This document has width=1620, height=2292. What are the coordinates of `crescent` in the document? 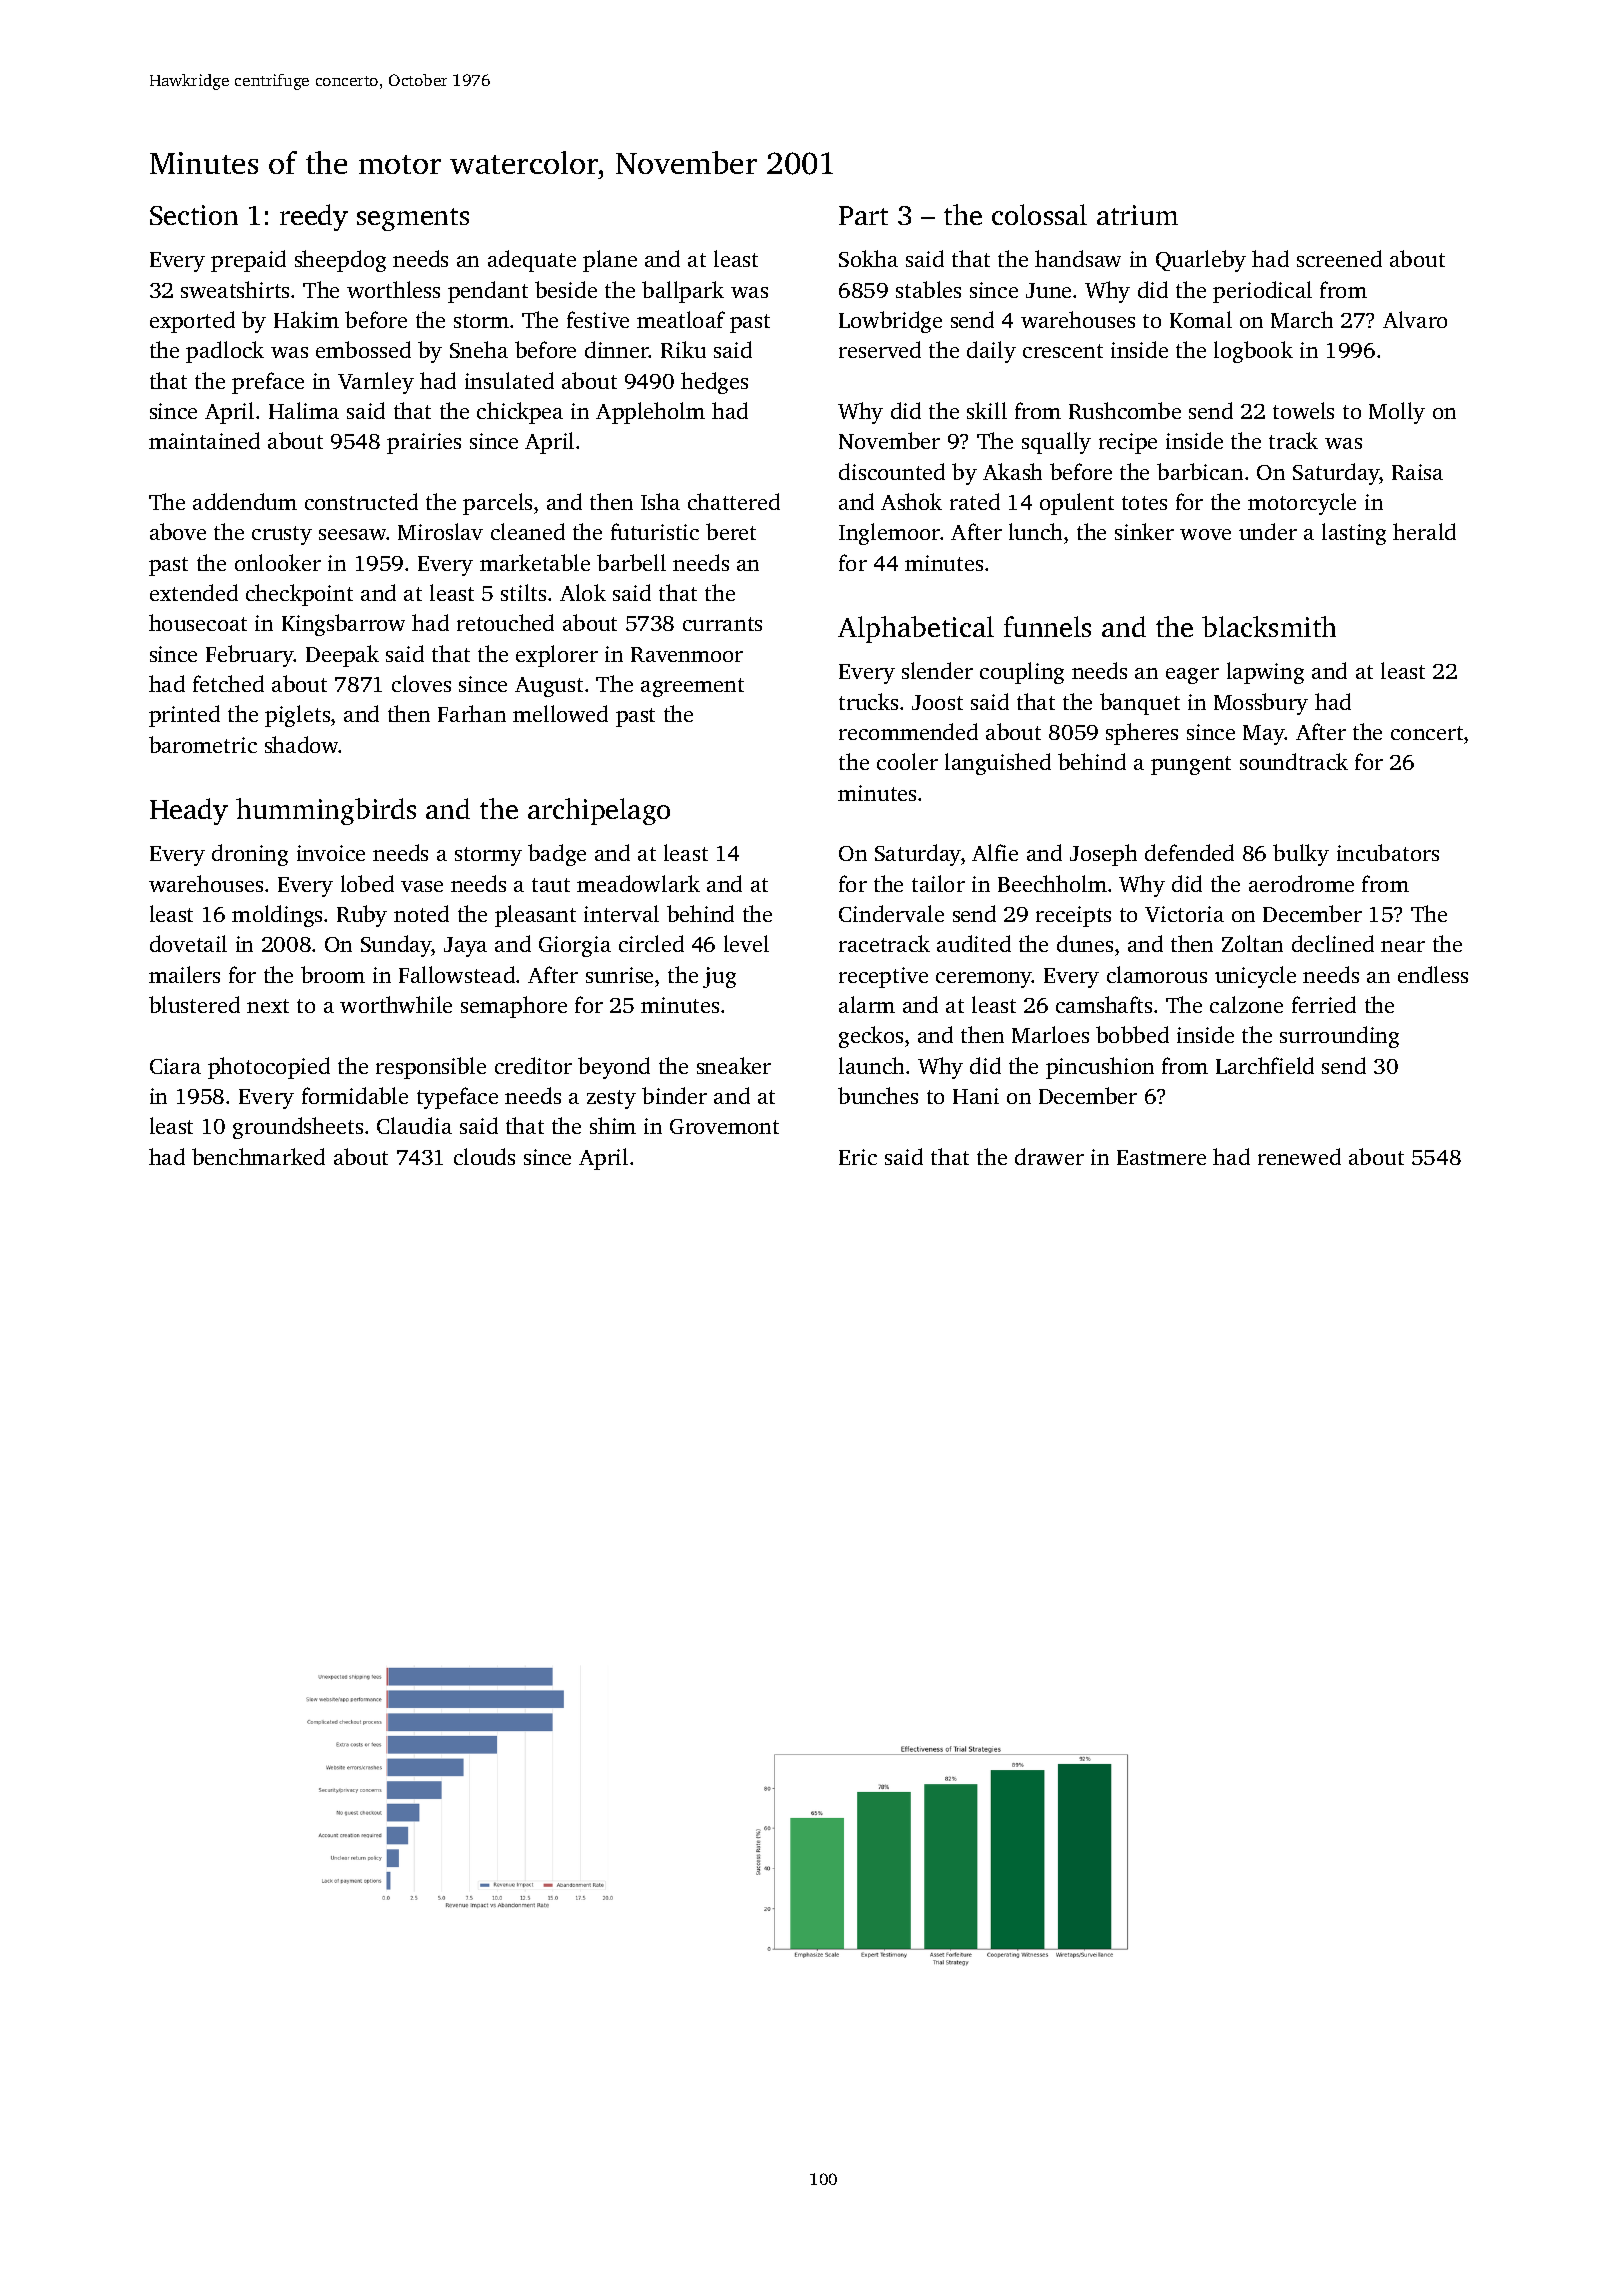 It's located at (1063, 351).
